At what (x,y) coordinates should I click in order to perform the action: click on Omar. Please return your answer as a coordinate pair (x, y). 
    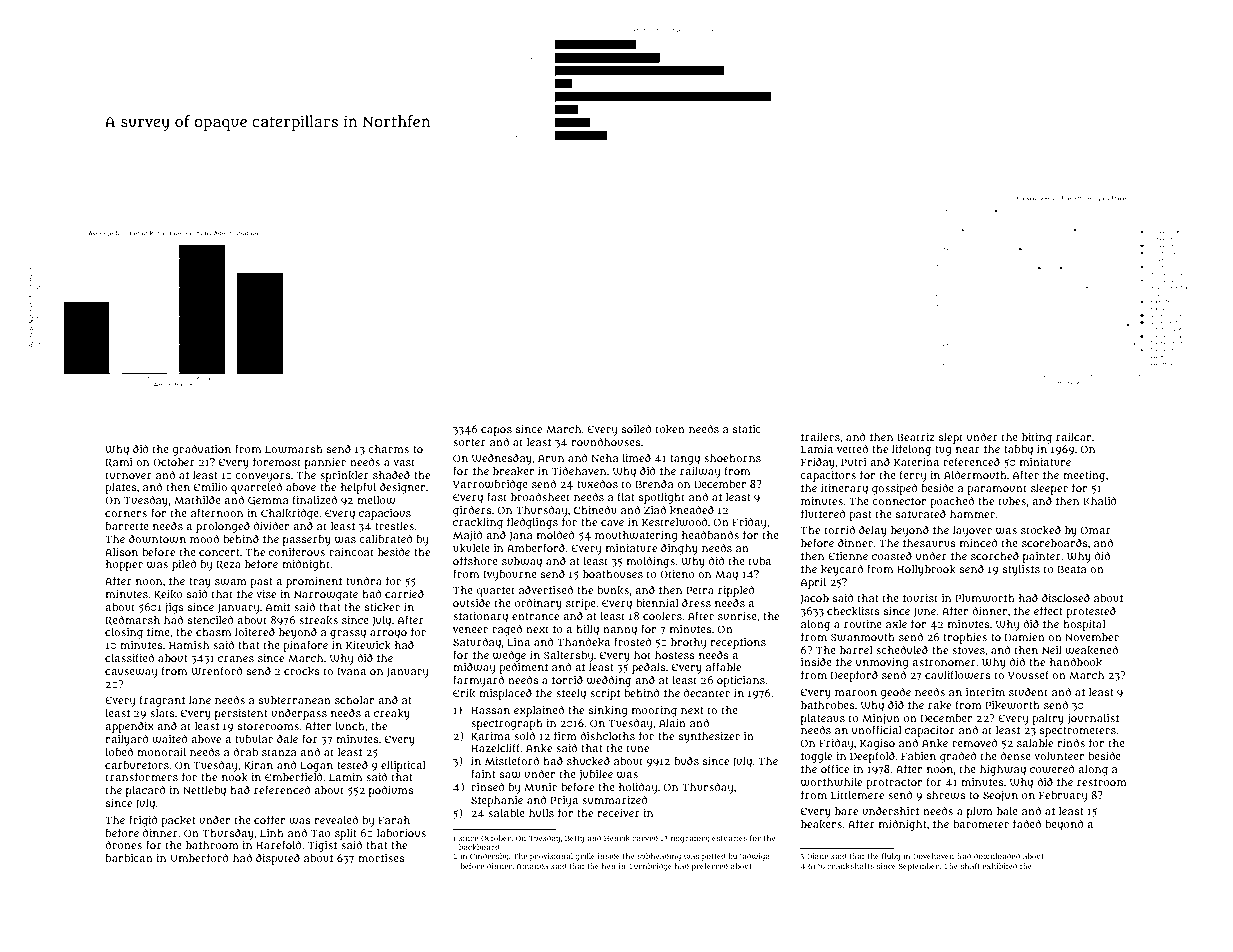
    Looking at the image, I should click on (1096, 530).
